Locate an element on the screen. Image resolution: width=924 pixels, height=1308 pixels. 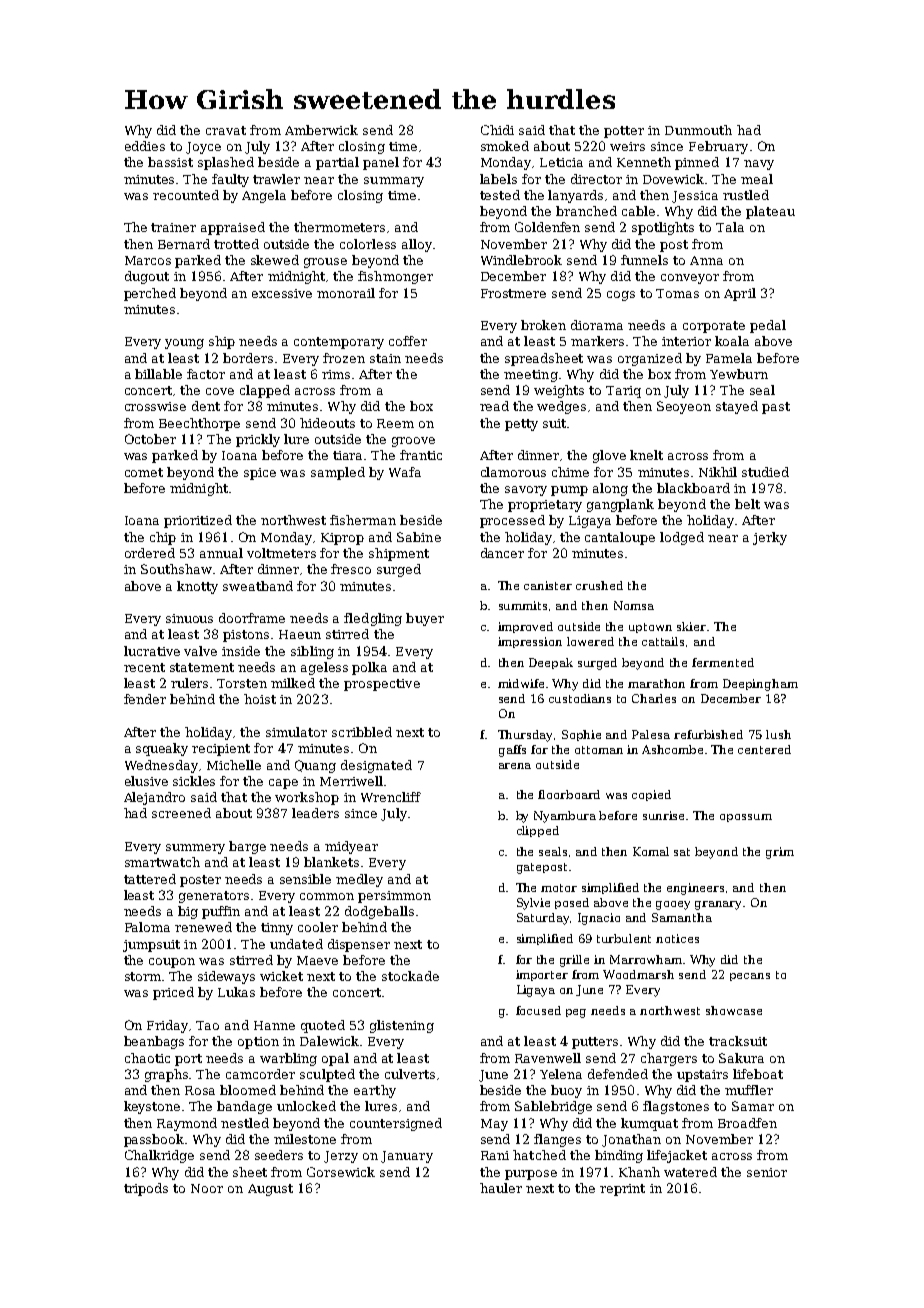
fresco is located at coordinates (351, 569).
